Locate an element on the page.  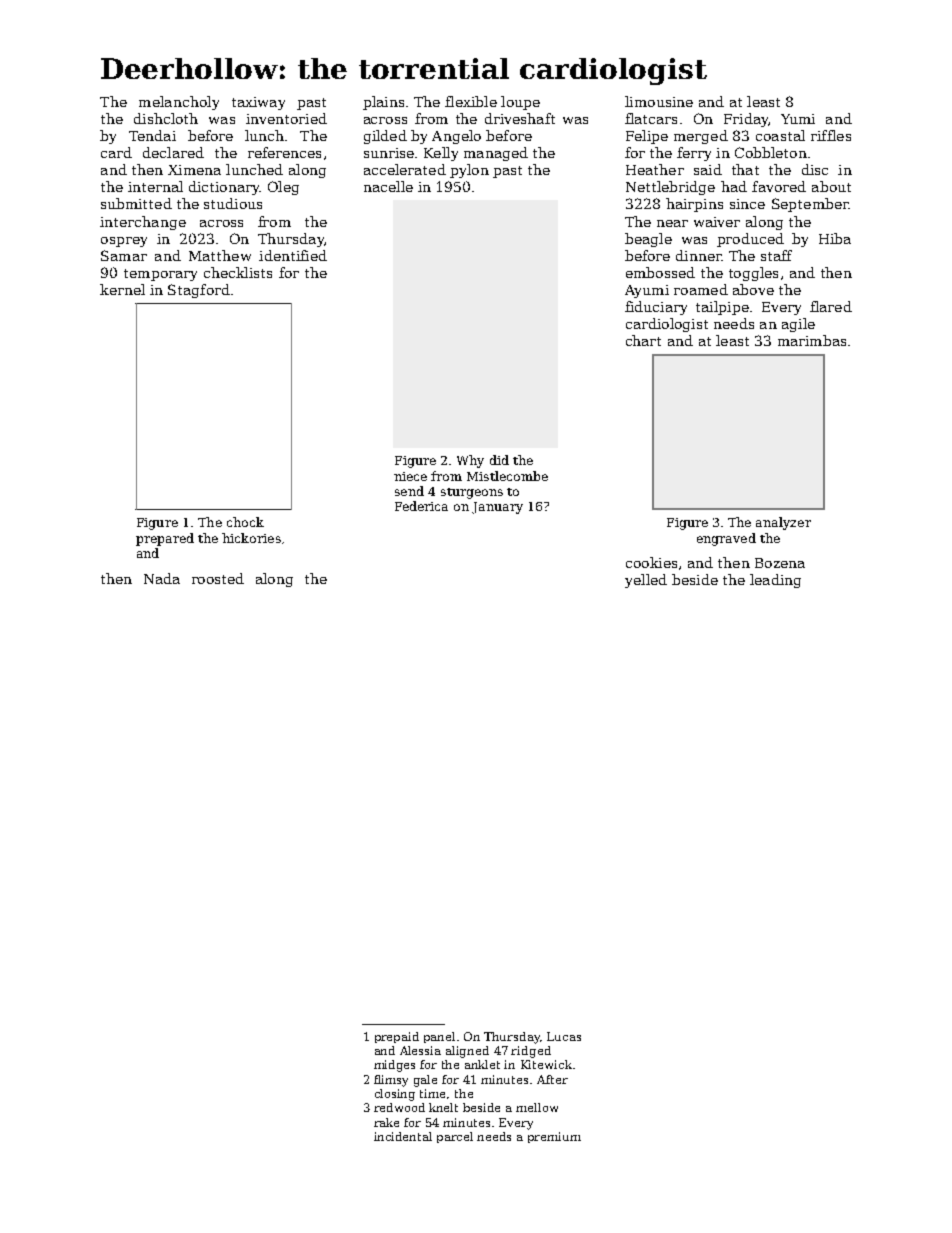
flexible is located at coordinates (471, 101).
